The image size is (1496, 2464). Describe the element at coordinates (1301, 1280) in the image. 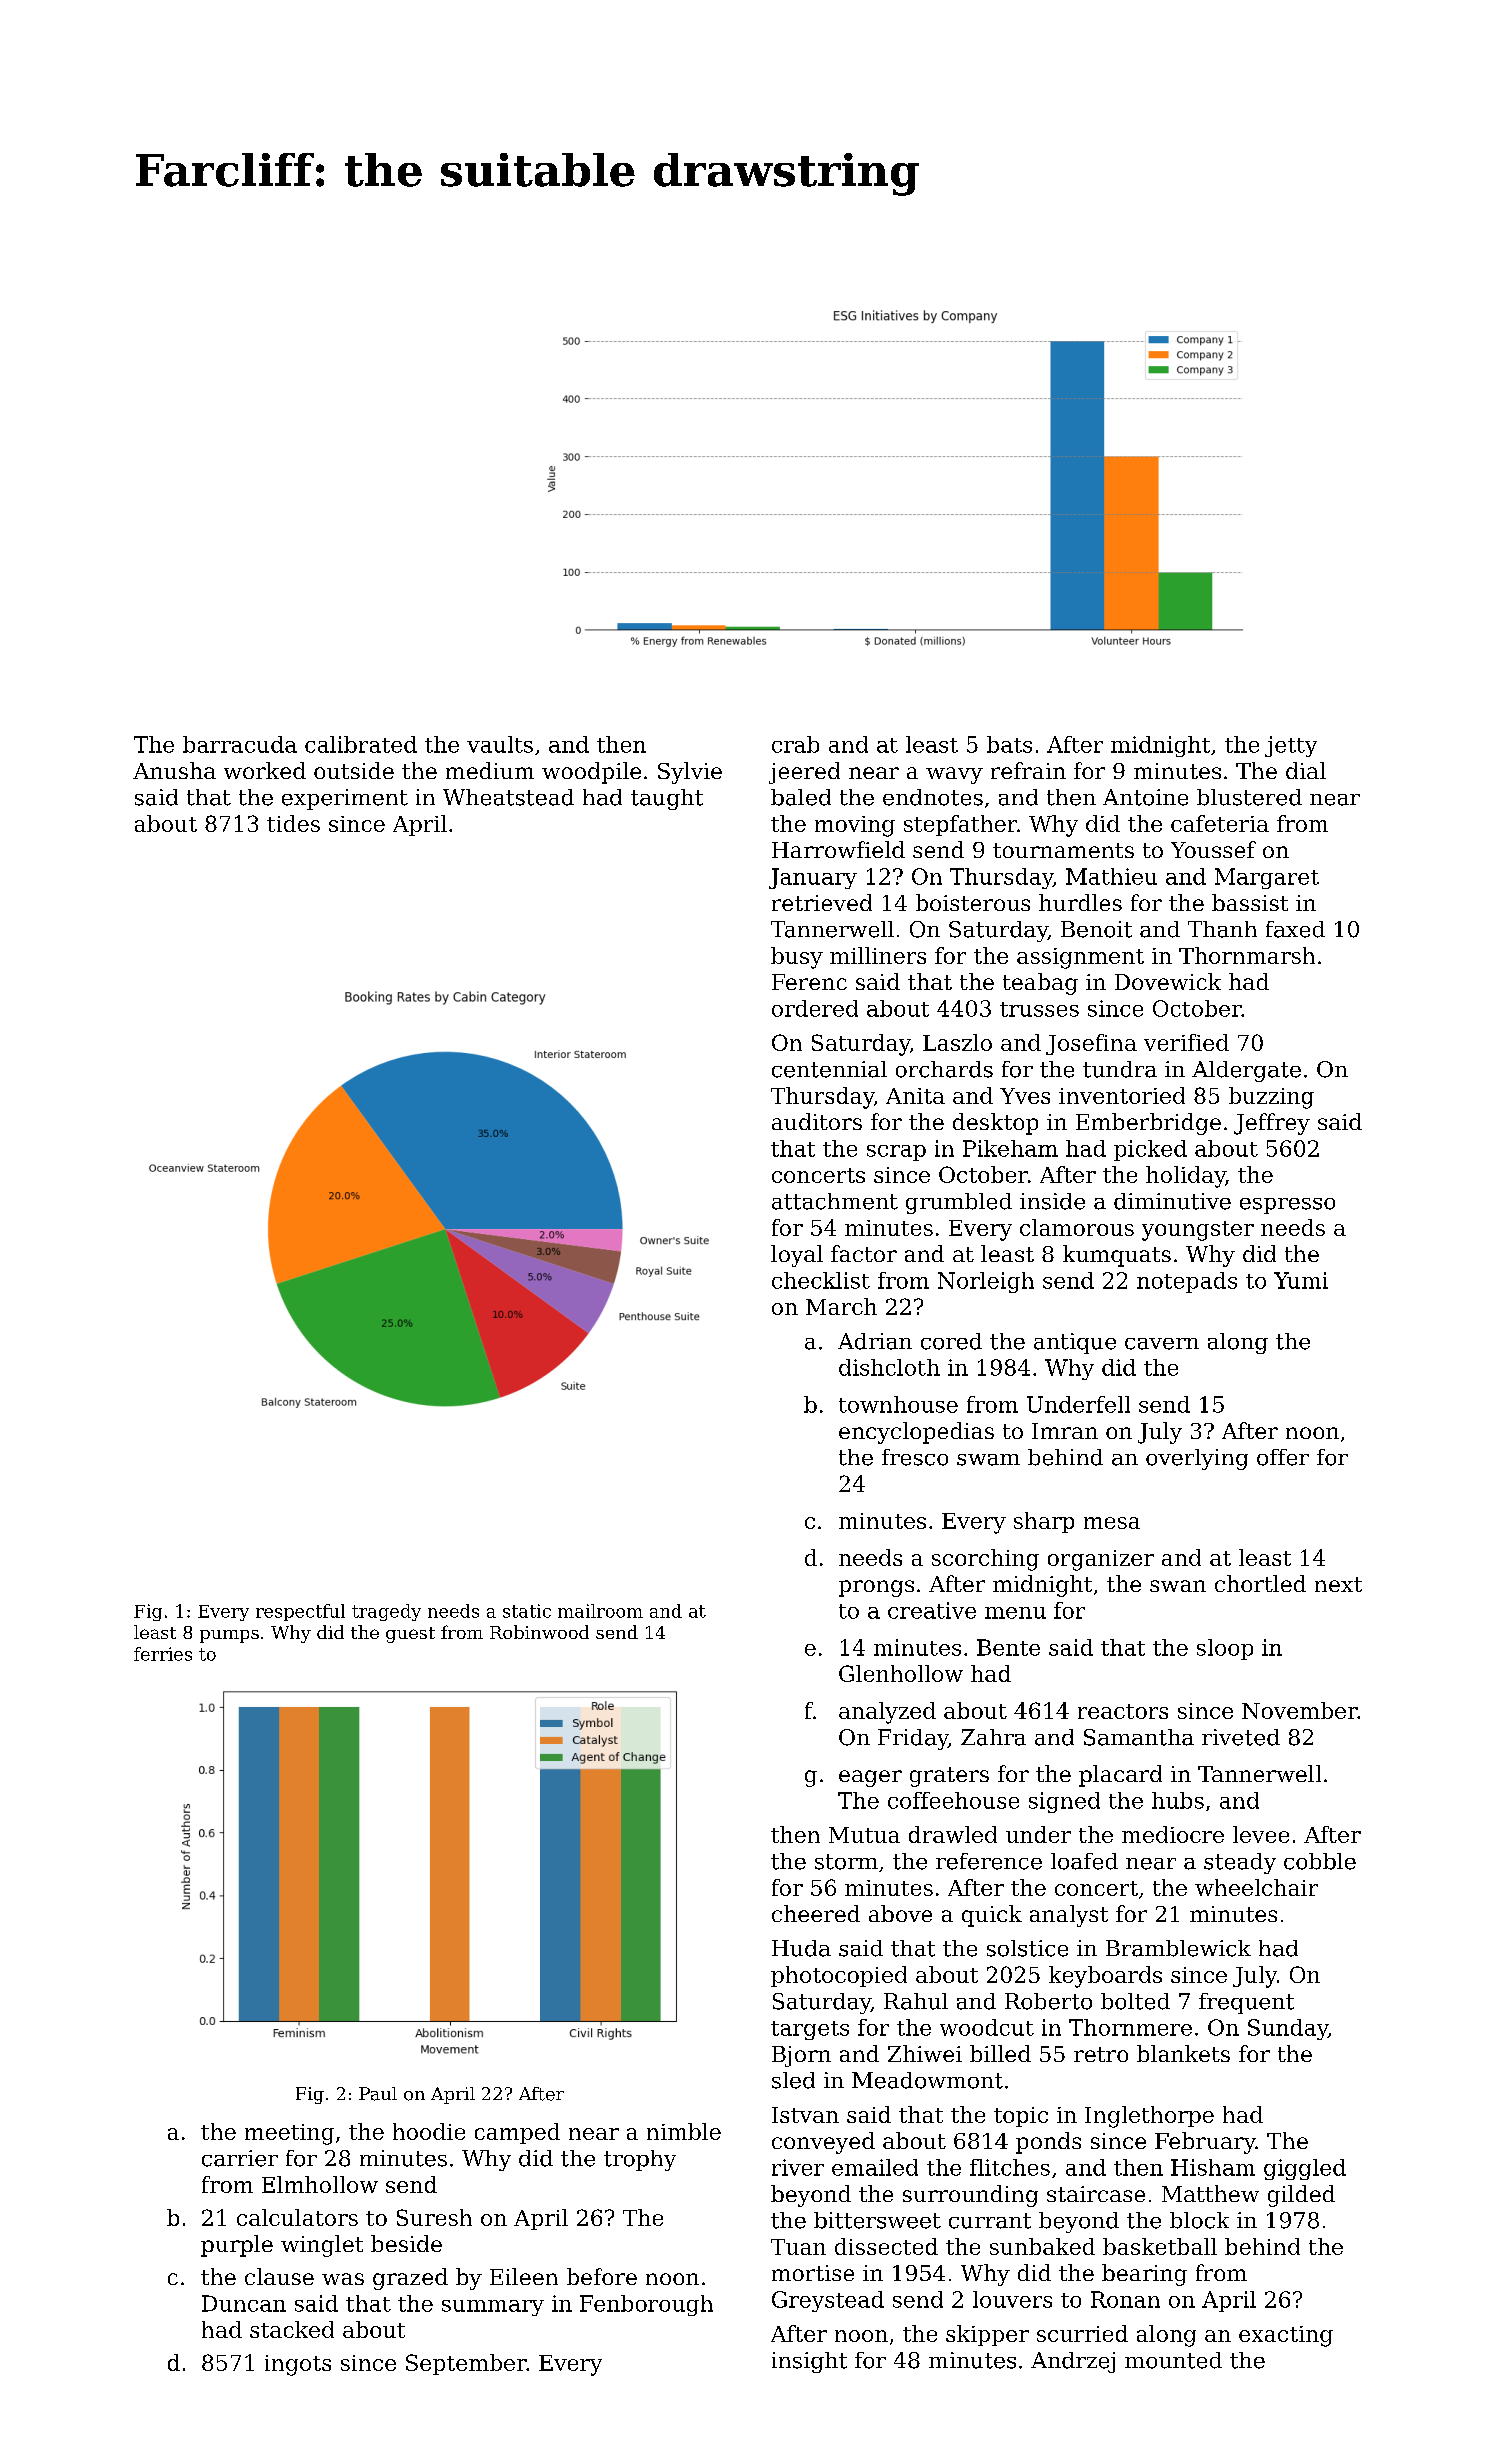

I see `Yumi` at that location.
